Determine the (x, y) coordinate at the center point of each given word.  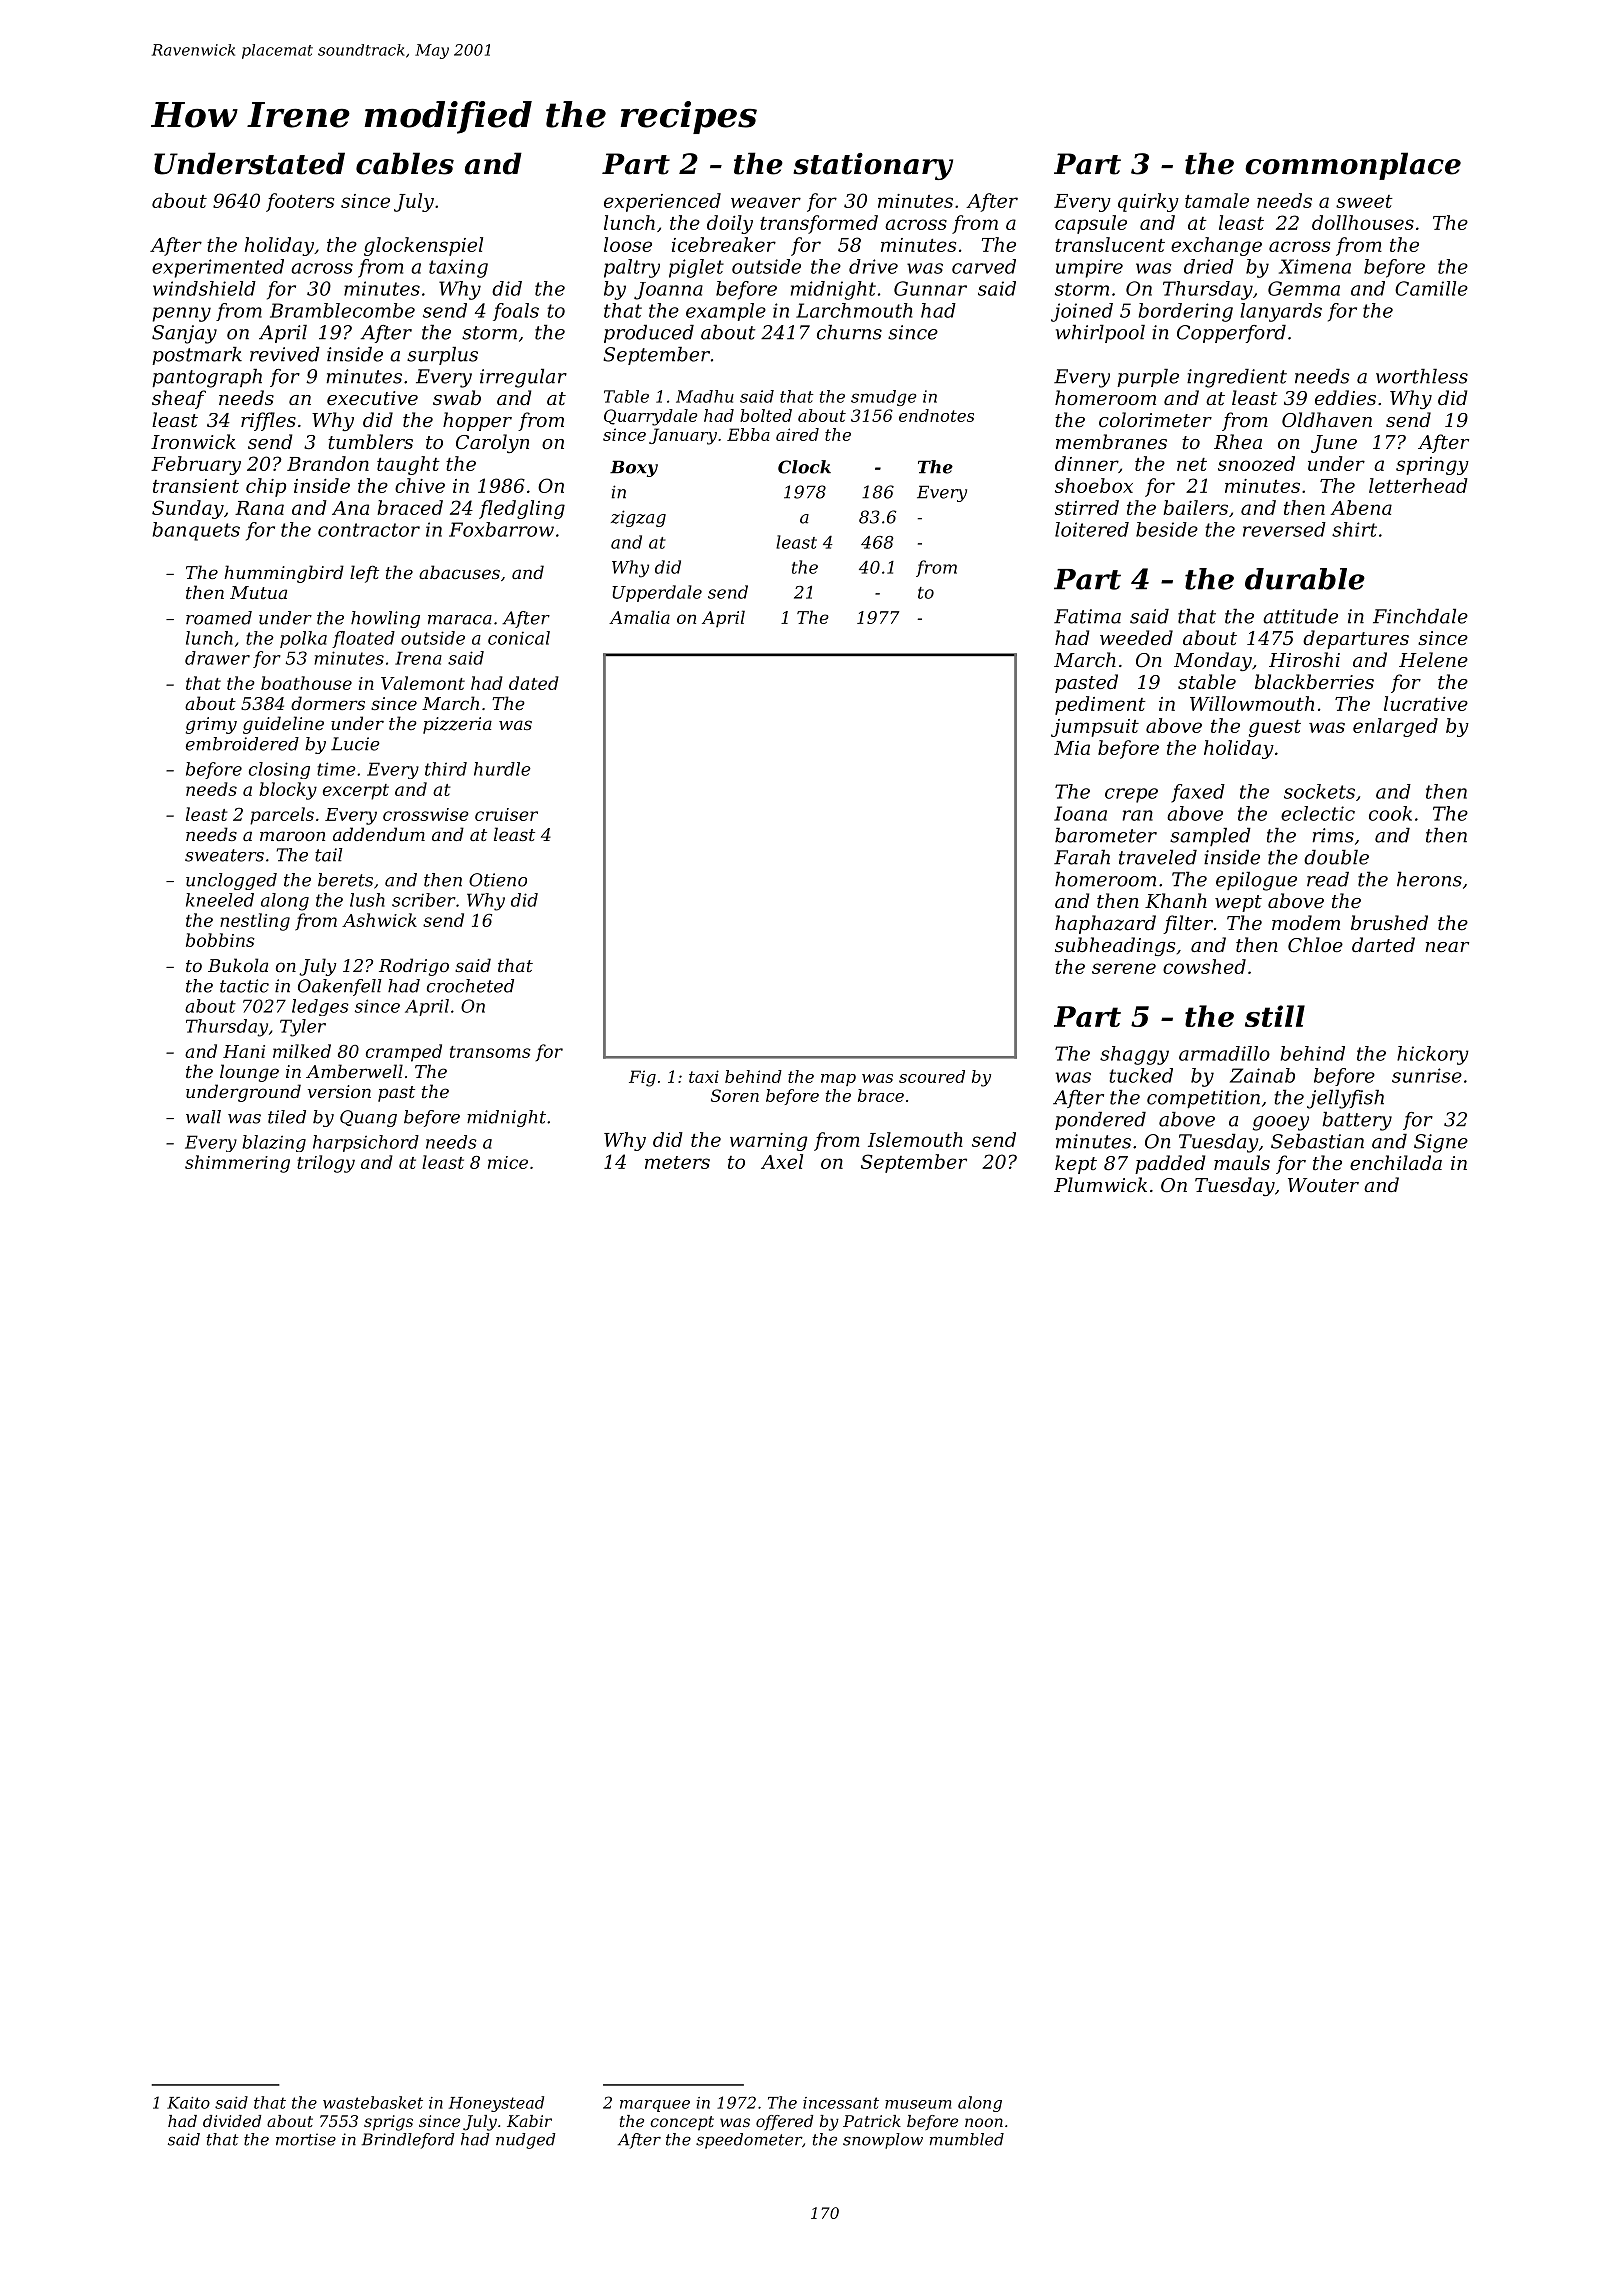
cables (405, 163)
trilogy (326, 1164)
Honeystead (496, 2104)
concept (682, 2123)
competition (1203, 1099)
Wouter (1323, 1185)
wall (203, 1117)
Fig (642, 1078)
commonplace (1353, 166)
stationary (873, 166)
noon (984, 2122)
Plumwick (1100, 1184)
